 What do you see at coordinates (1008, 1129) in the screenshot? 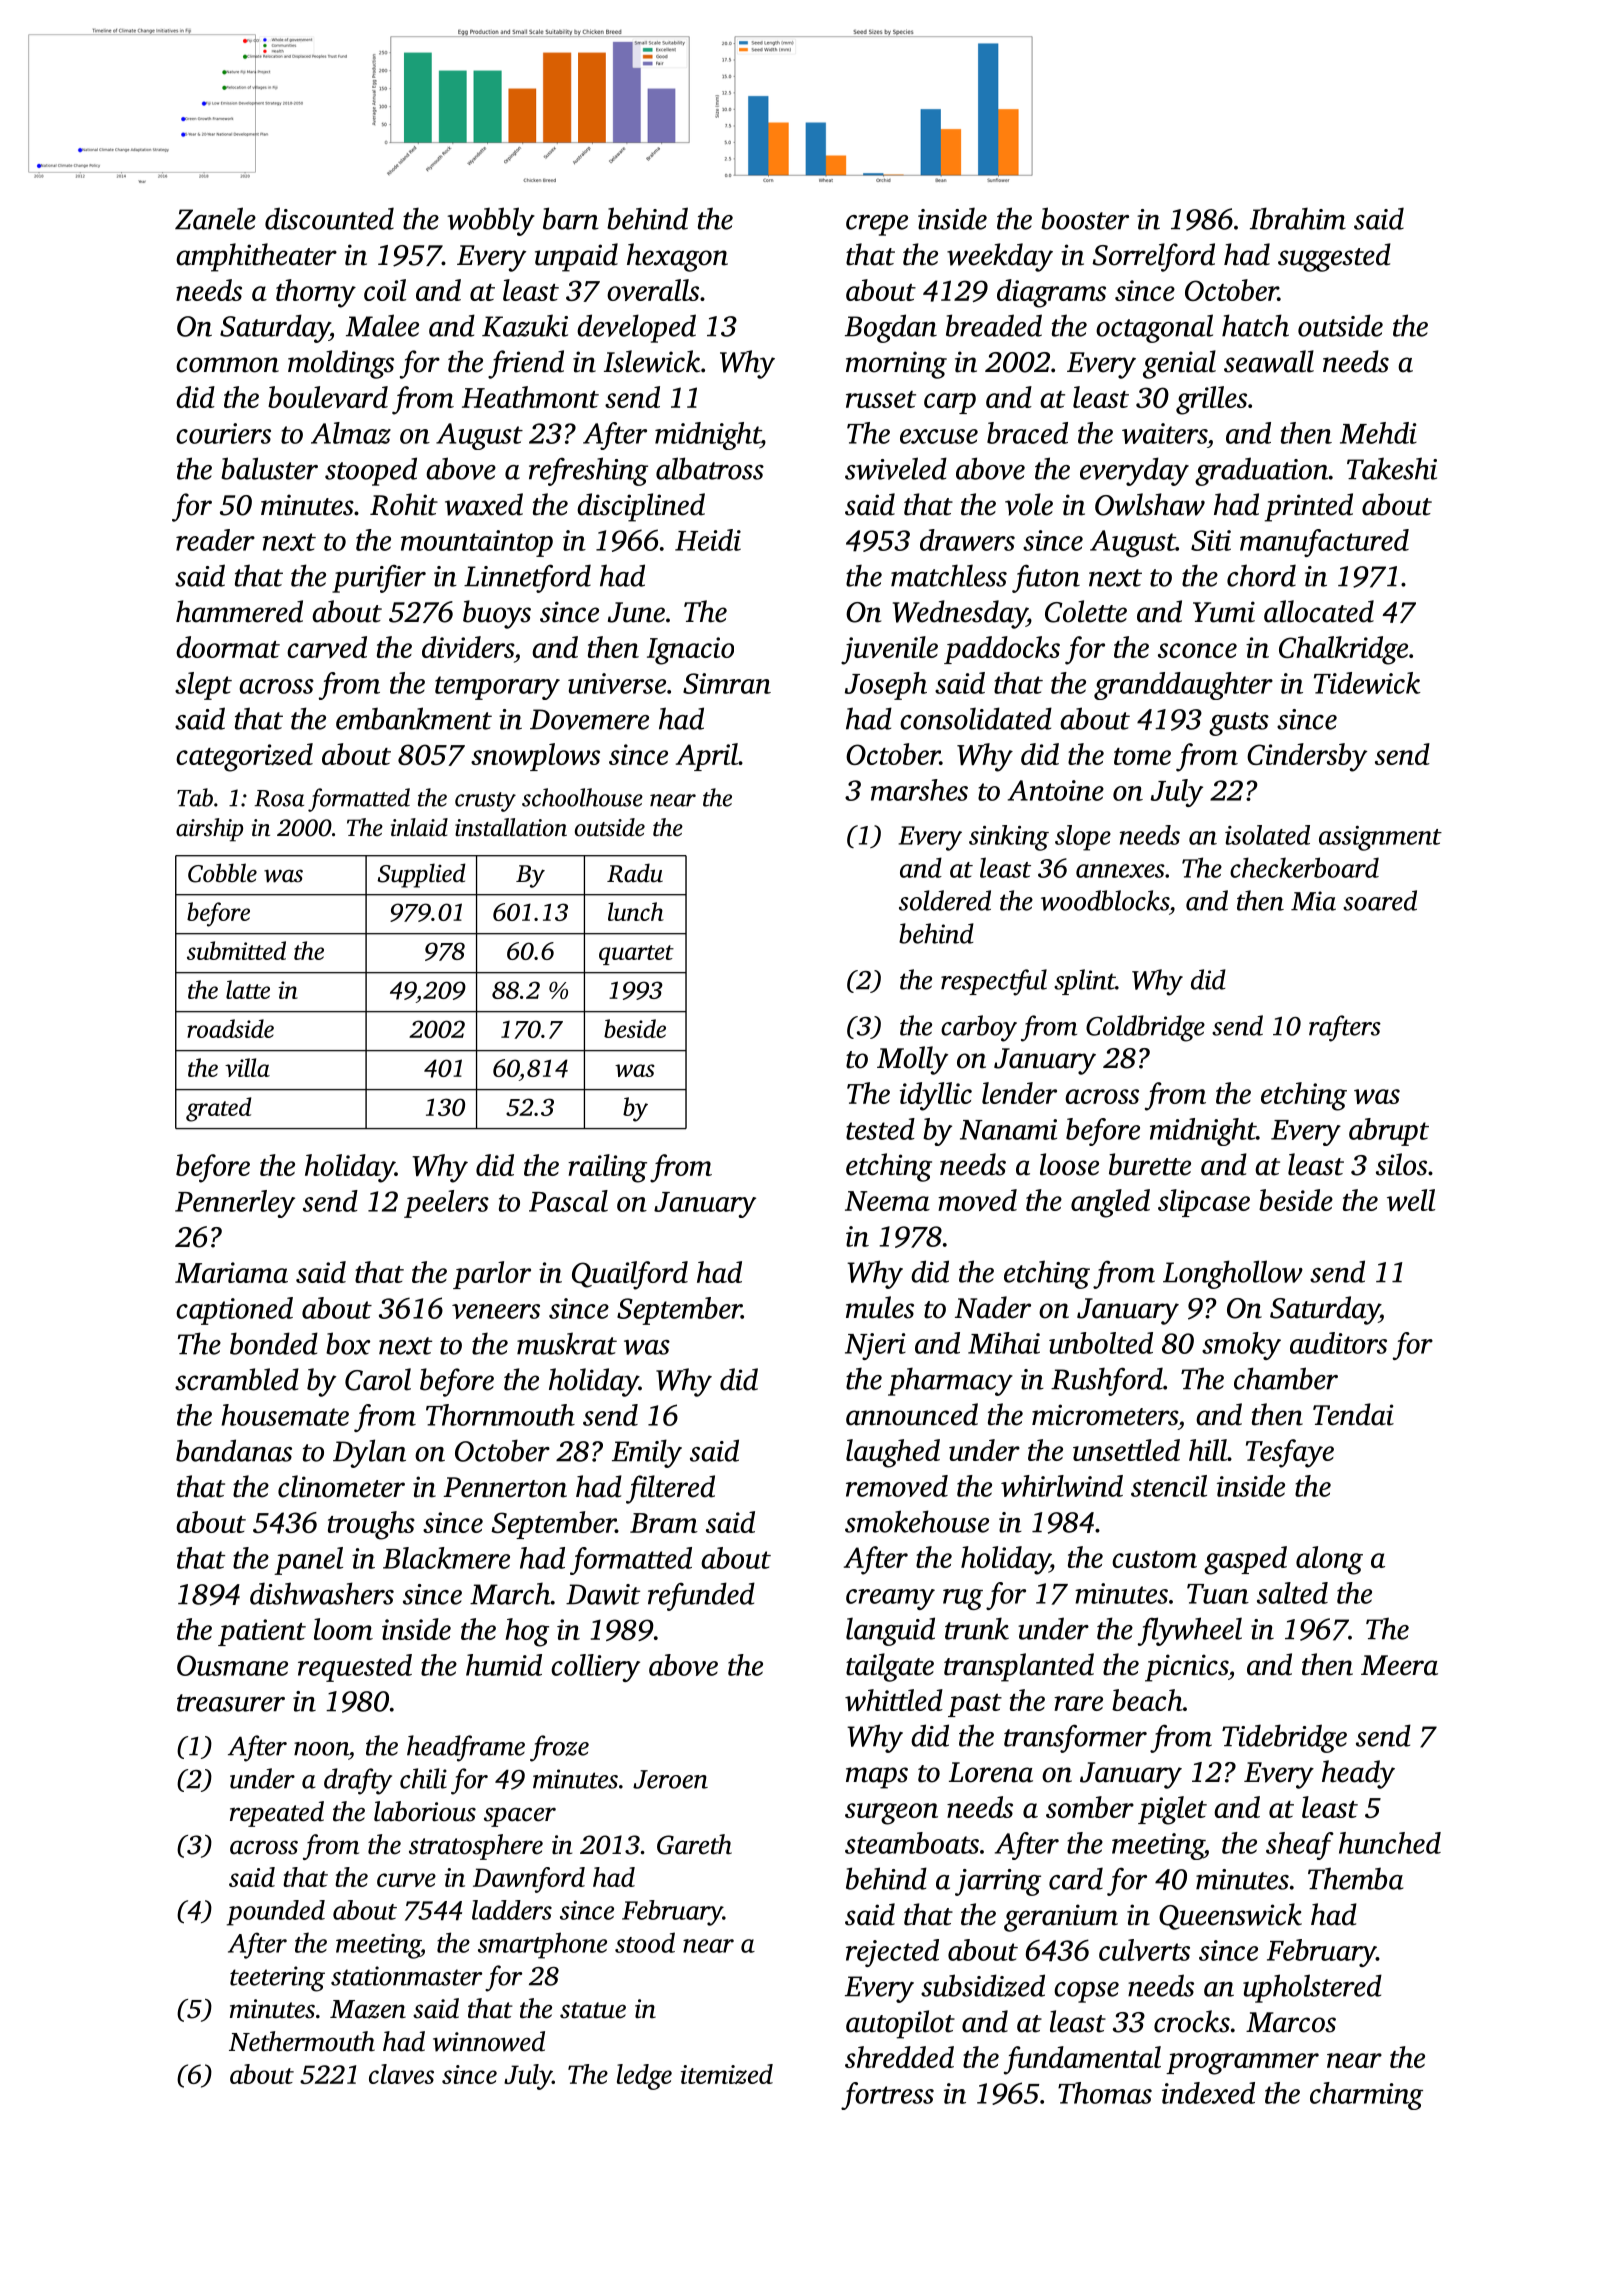
I see `Nanami` at bounding box center [1008, 1129].
